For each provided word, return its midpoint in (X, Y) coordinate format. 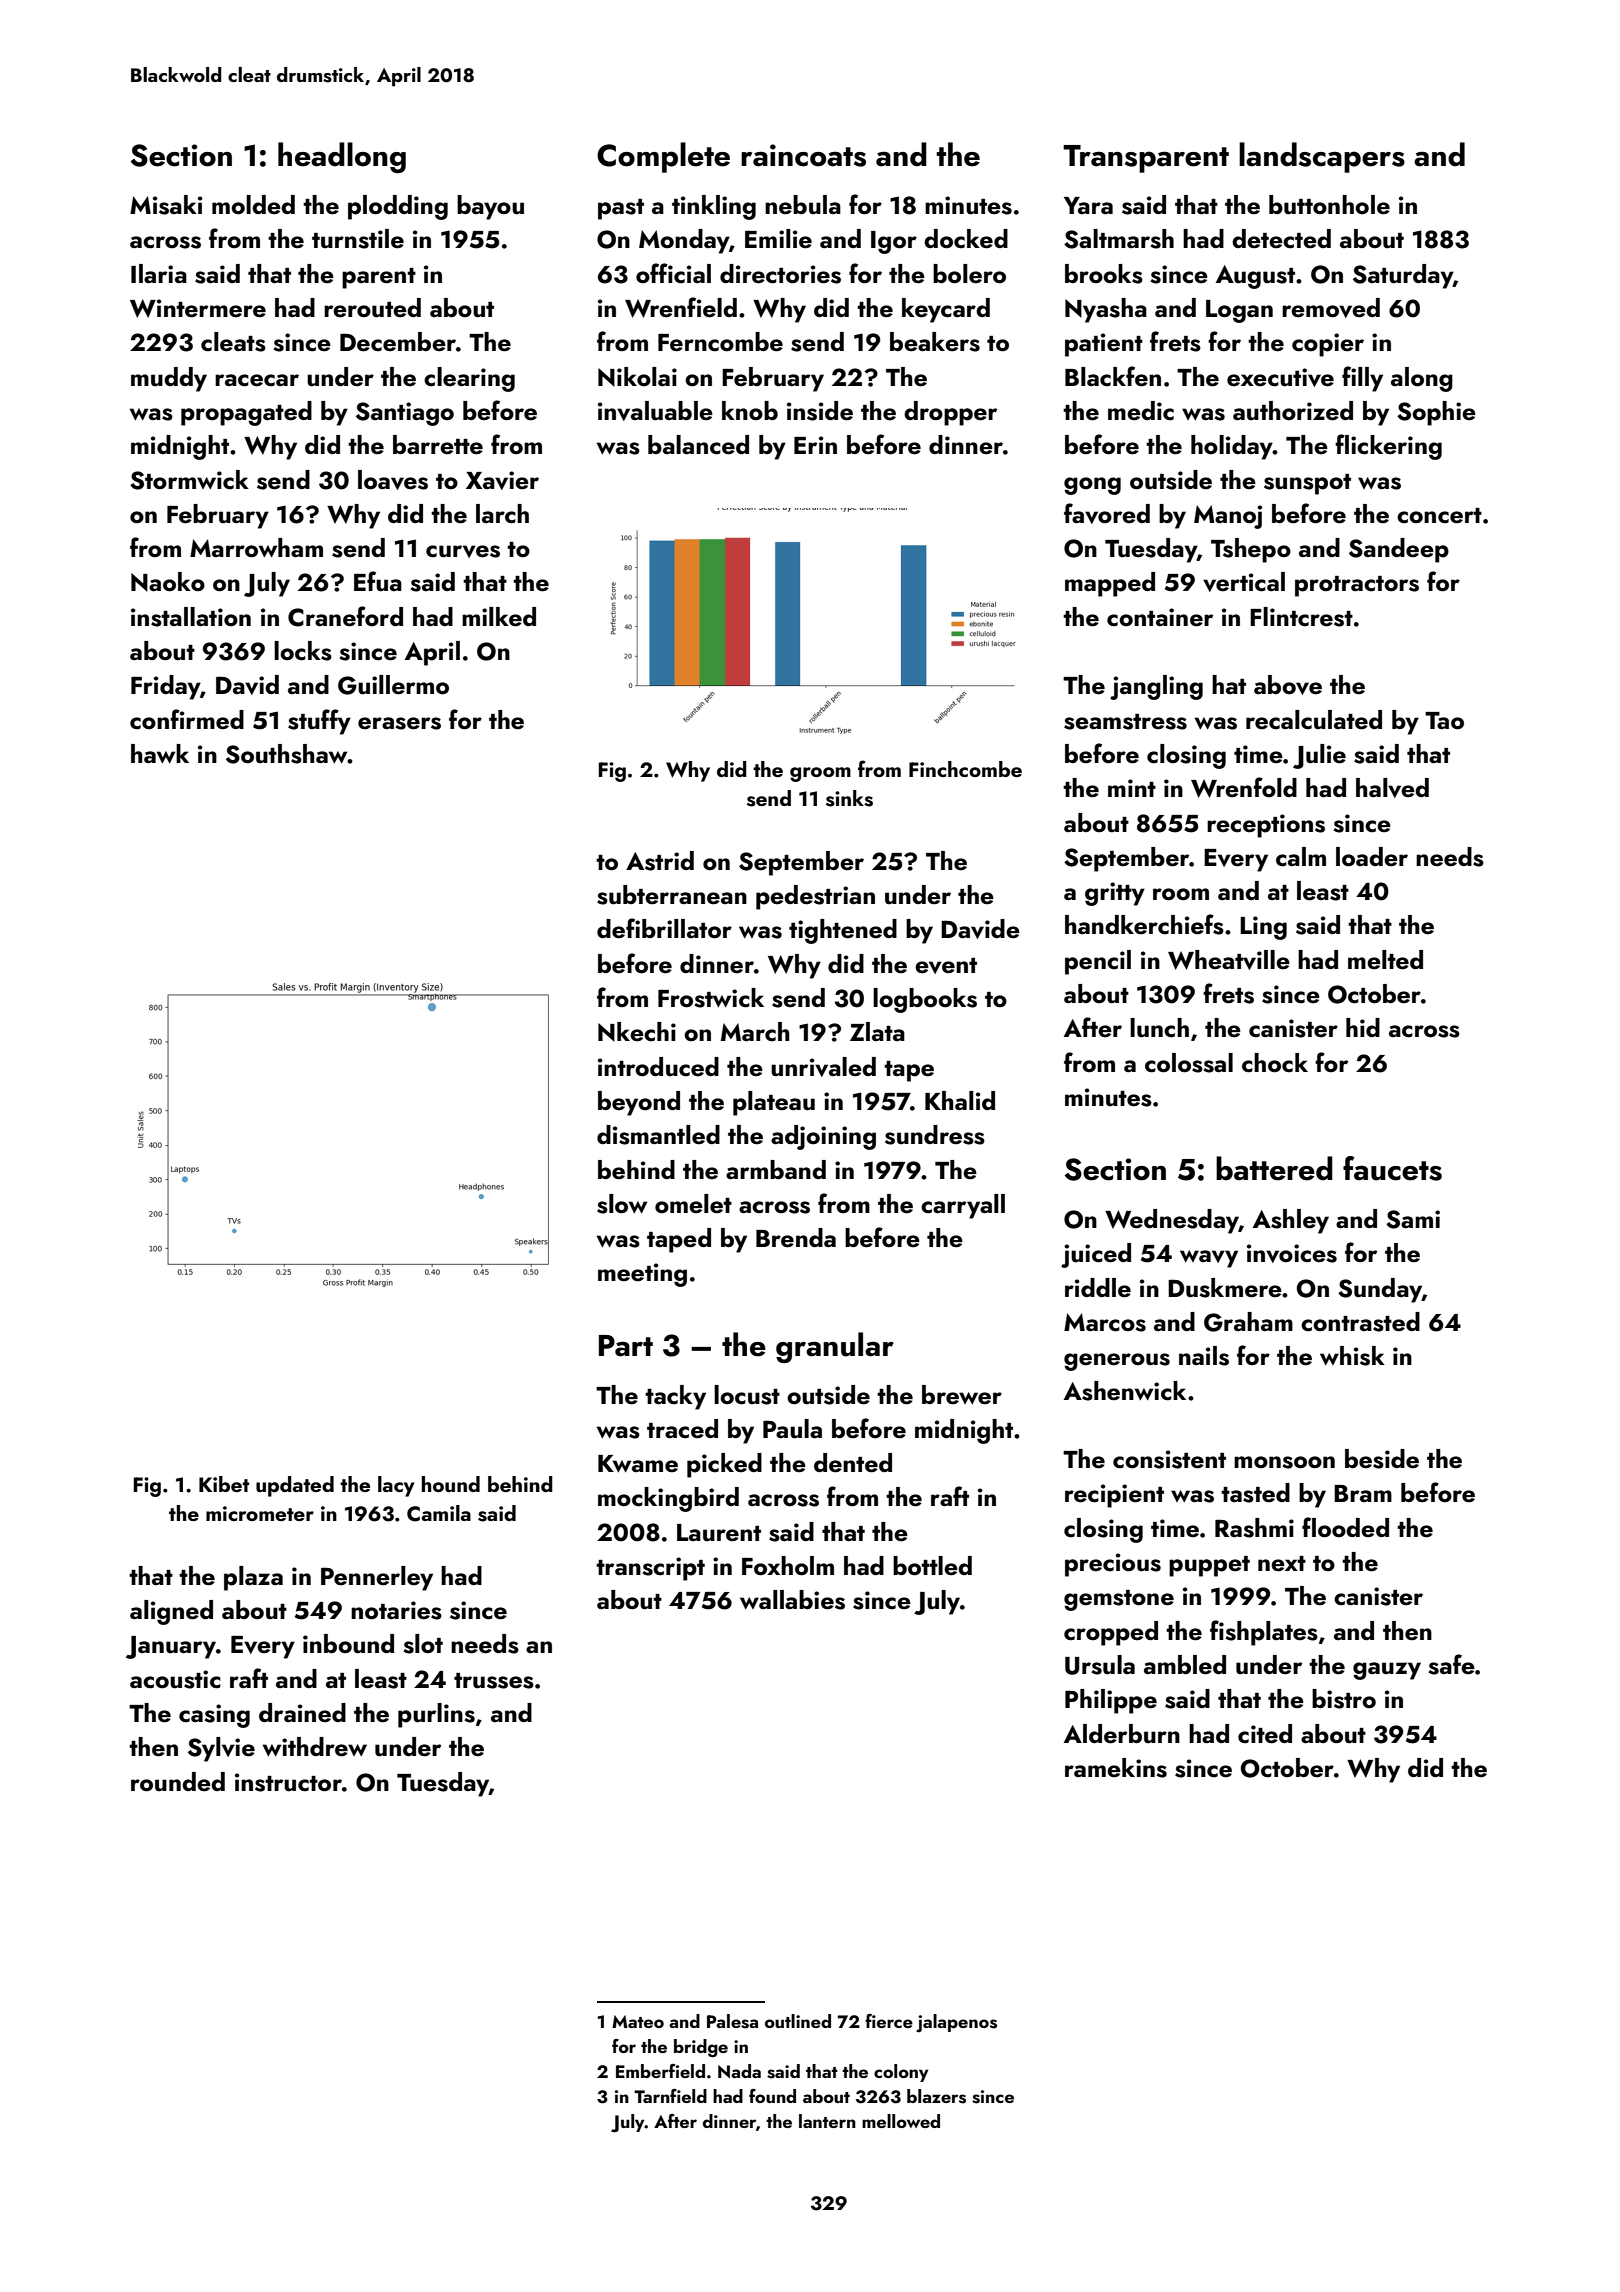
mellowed (901, 2121)
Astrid (660, 861)
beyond (639, 1103)
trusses (494, 1681)
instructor (288, 1782)
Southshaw (287, 754)
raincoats (803, 155)
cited (1265, 1734)
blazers (936, 2096)
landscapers (1322, 157)
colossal (1189, 1063)
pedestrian (815, 897)
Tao (1444, 721)
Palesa (732, 2021)
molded (253, 205)
